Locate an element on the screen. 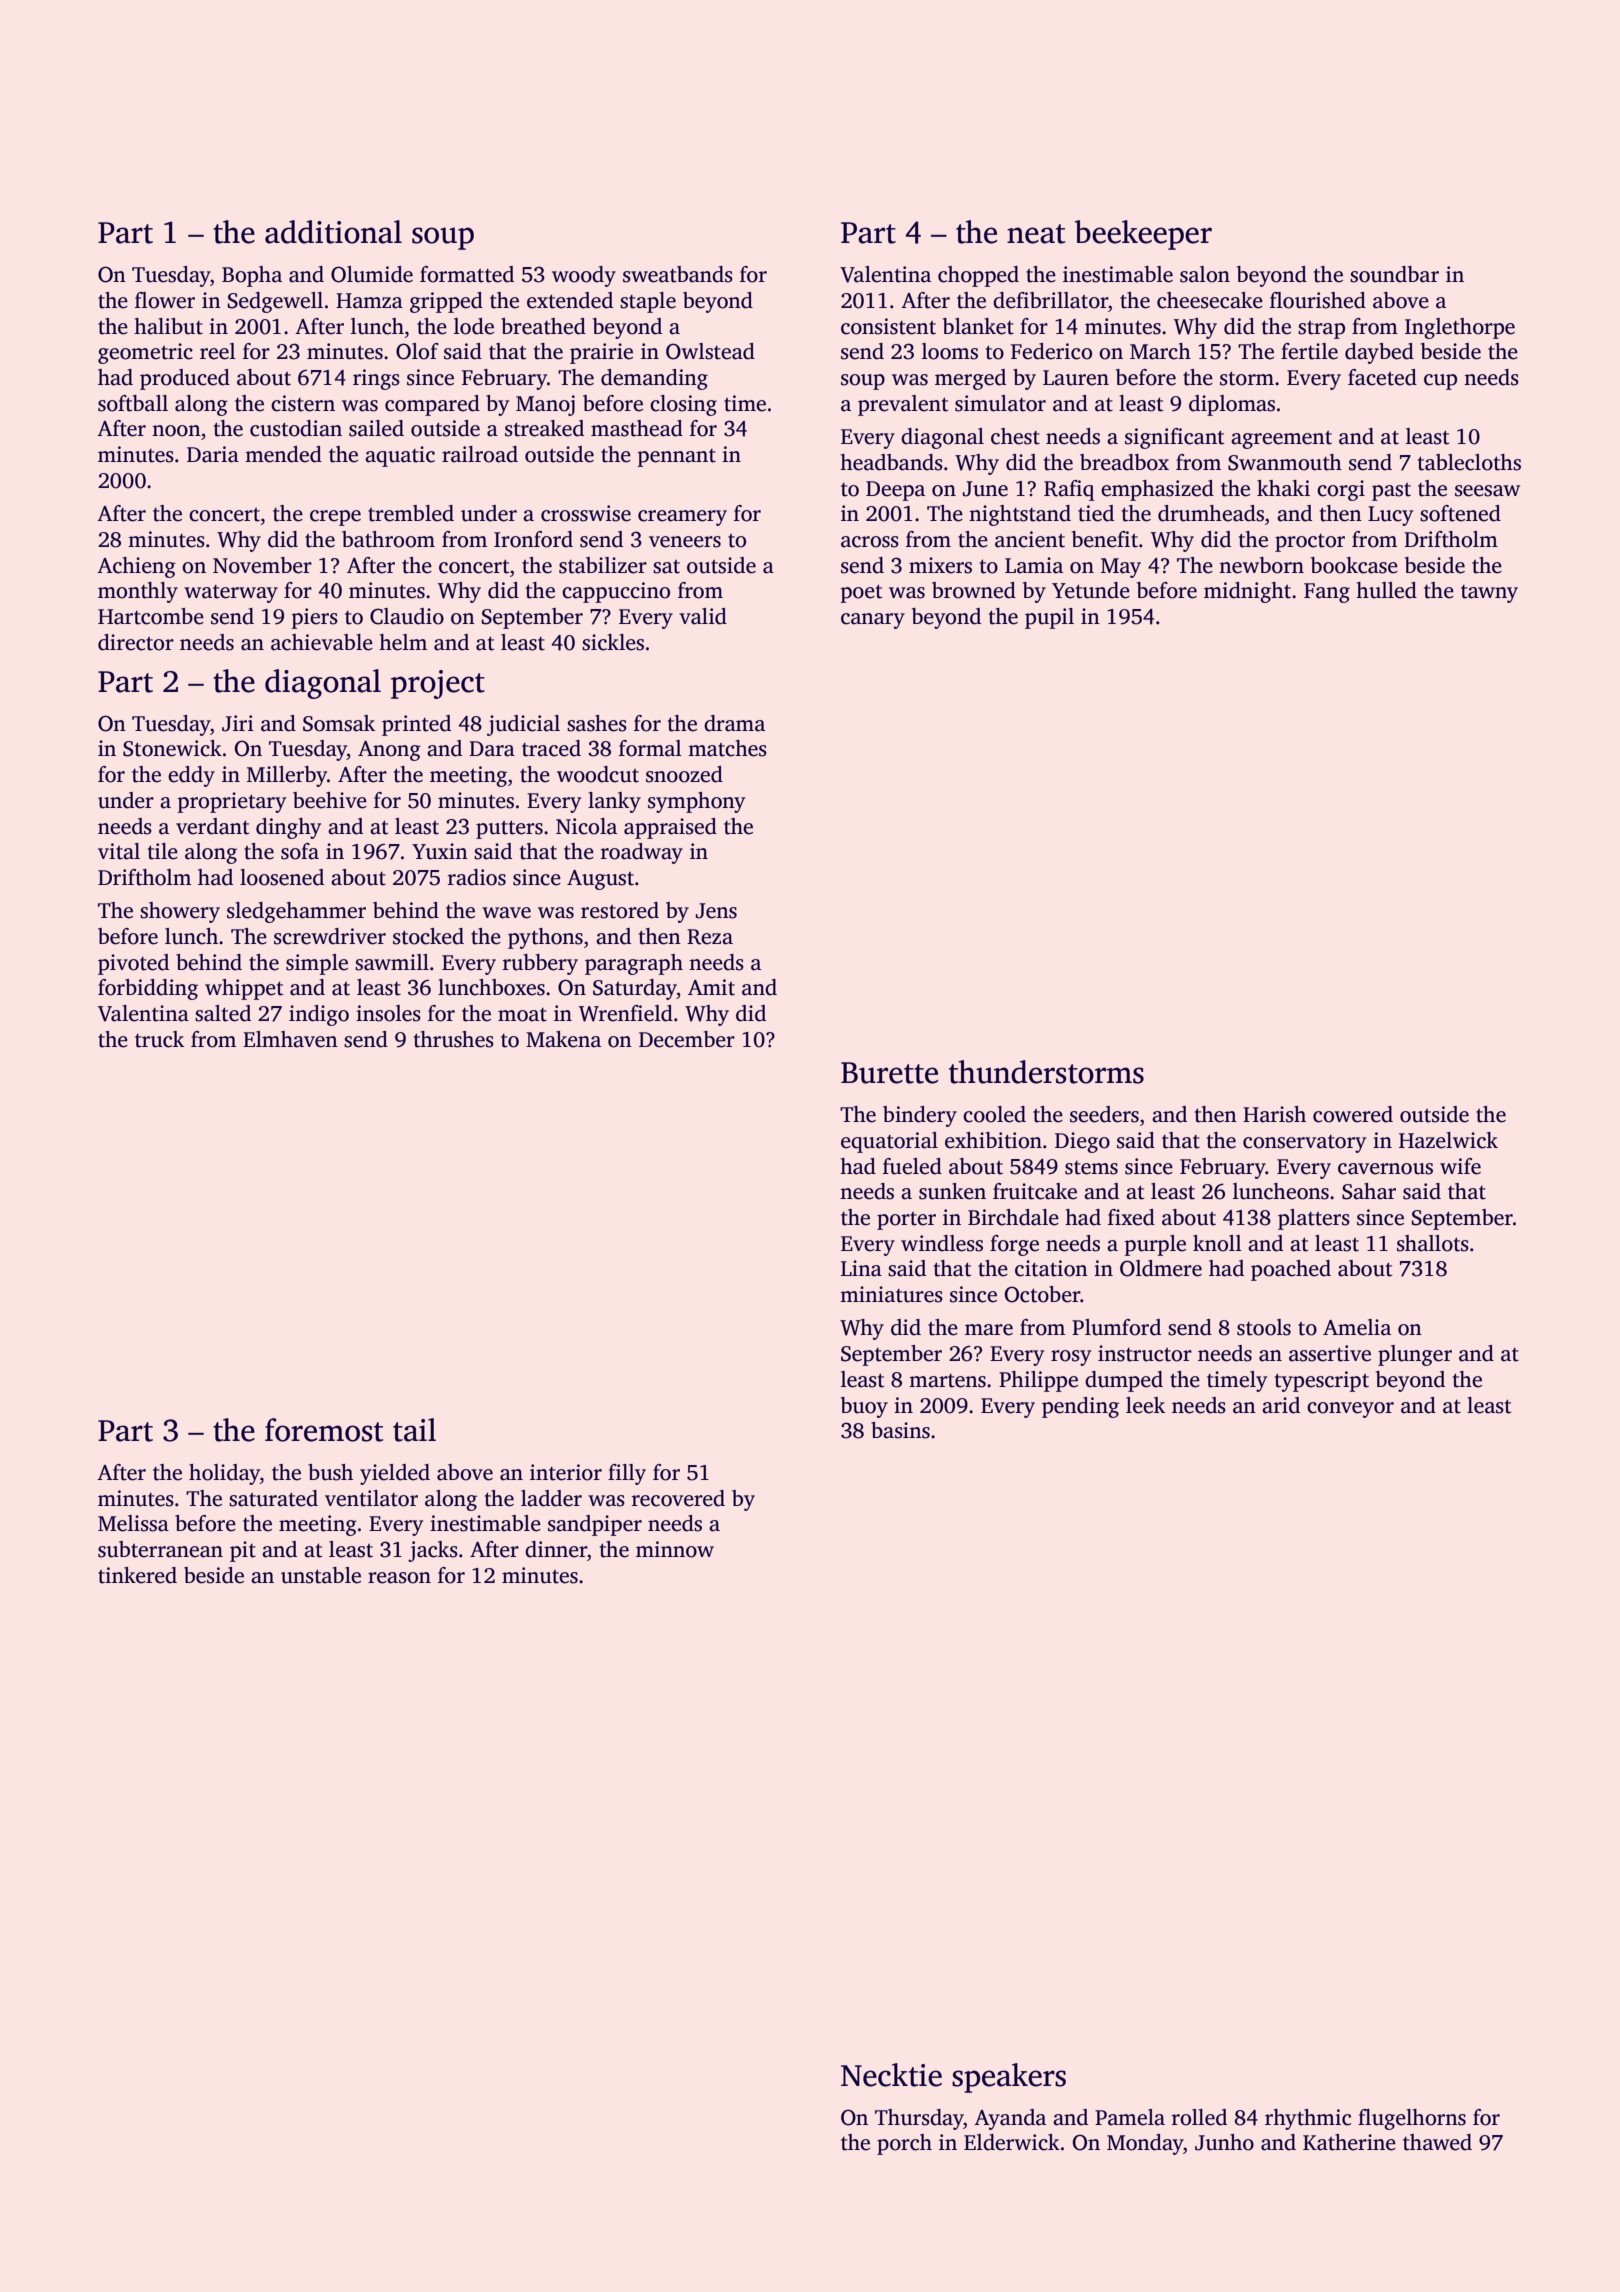 The width and height of the screenshot is (1620, 2292). poet is located at coordinates (861, 594).
